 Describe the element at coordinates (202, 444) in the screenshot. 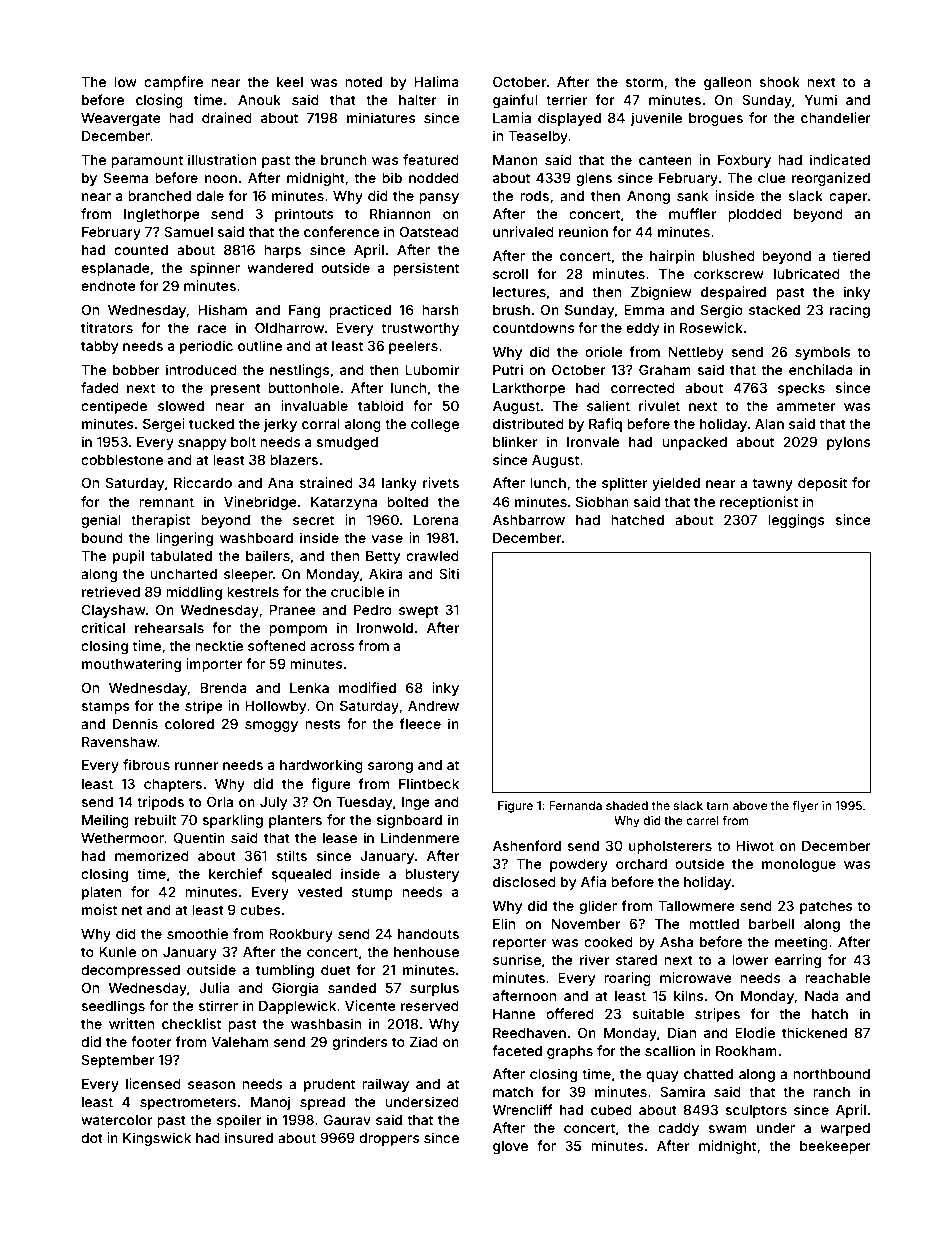

I see `snappy` at that location.
